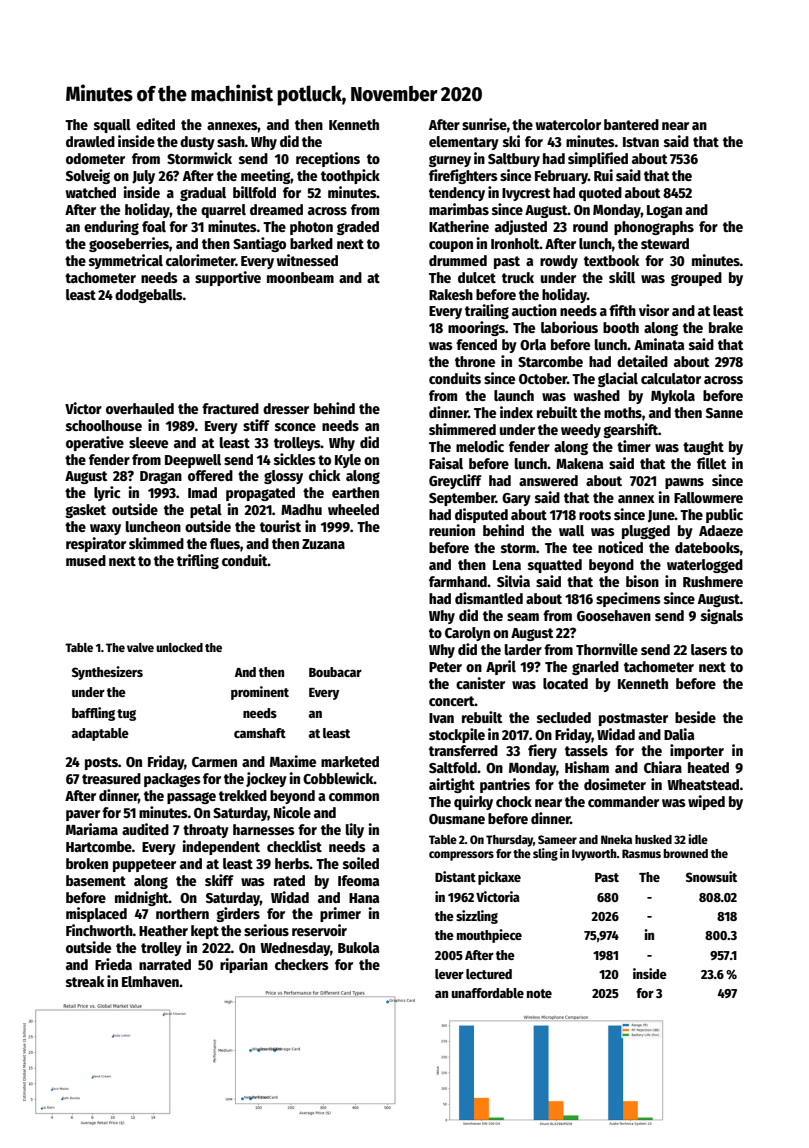 The image size is (809, 1148). What do you see at coordinates (568, 124) in the page?
I see `watercolor` at bounding box center [568, 124].
